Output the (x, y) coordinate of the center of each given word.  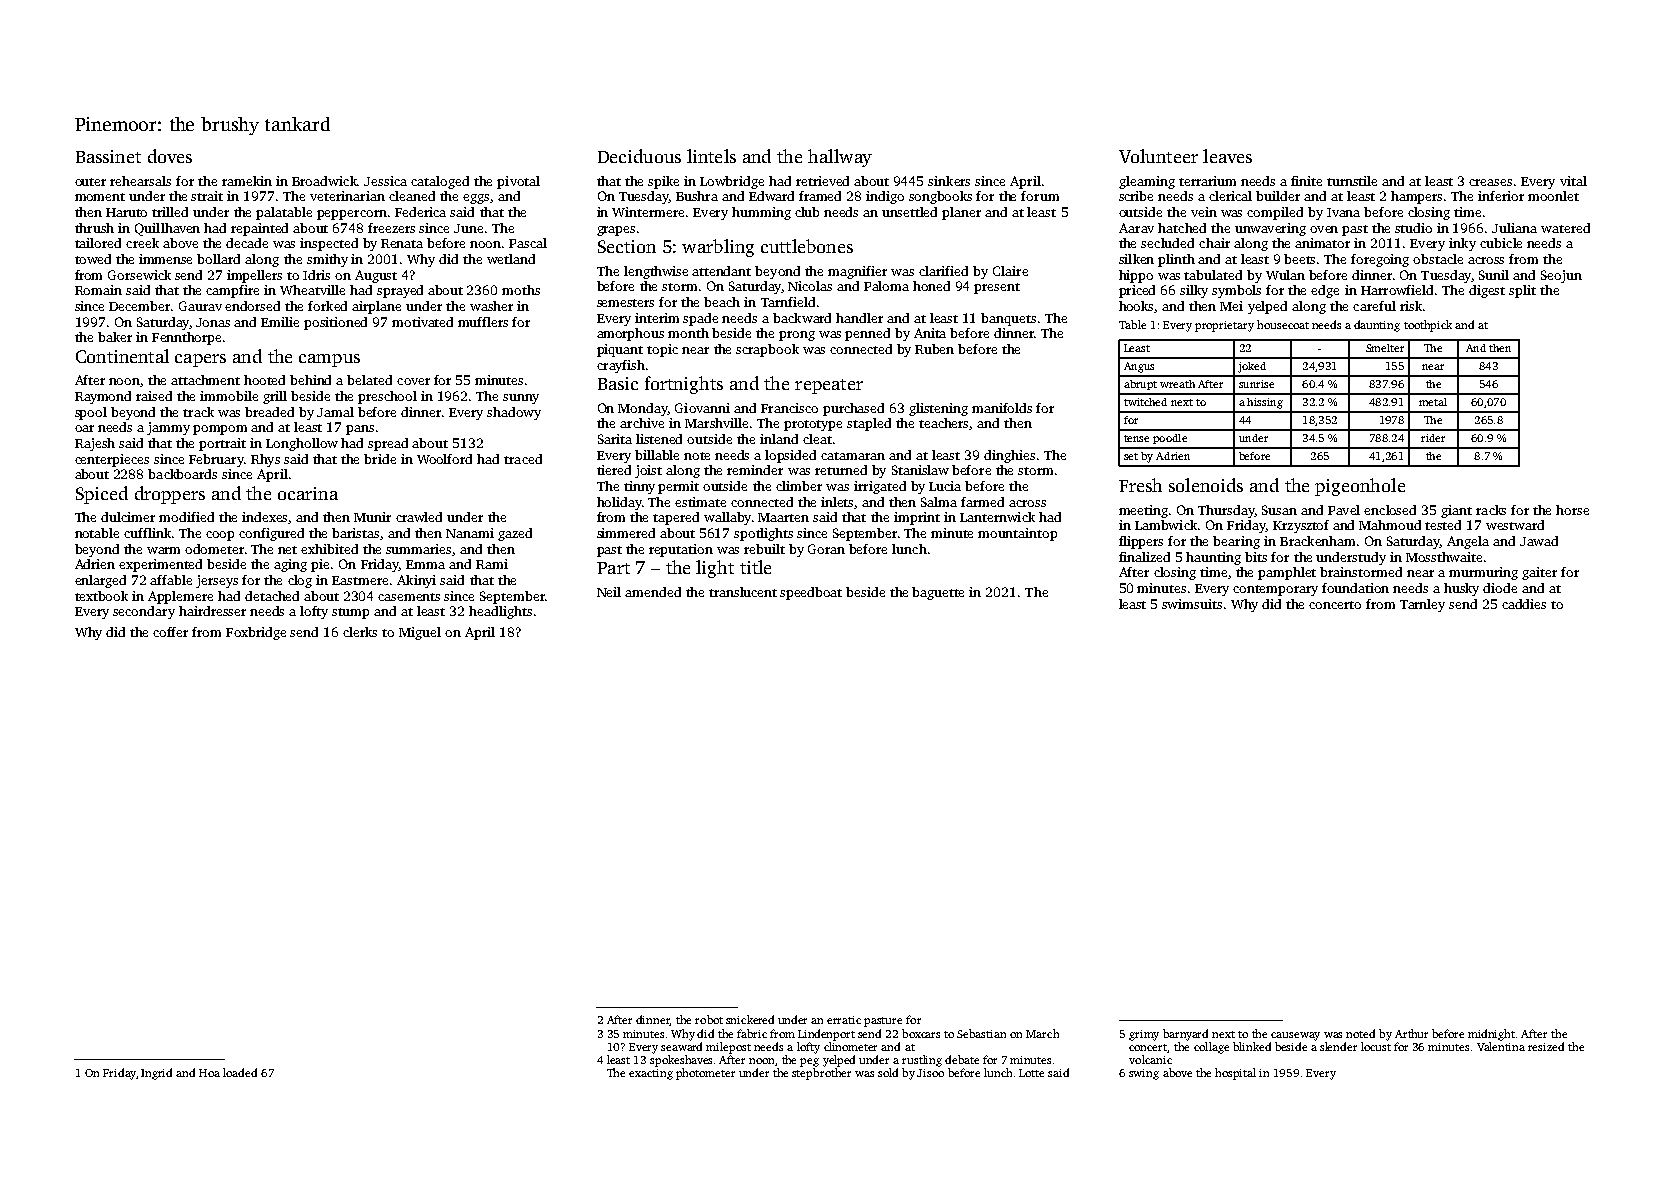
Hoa (209, 1073)
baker (115, 337)
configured (271, 534)
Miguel (420, 633)
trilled (170, 212)
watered (1565, 228)
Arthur (1411, 1033)
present (997, 288)
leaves (1227, 156)
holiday (619, 503)
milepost (728, 1048)
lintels (711, 156)
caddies (1524, 604)
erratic (844, 1020)
